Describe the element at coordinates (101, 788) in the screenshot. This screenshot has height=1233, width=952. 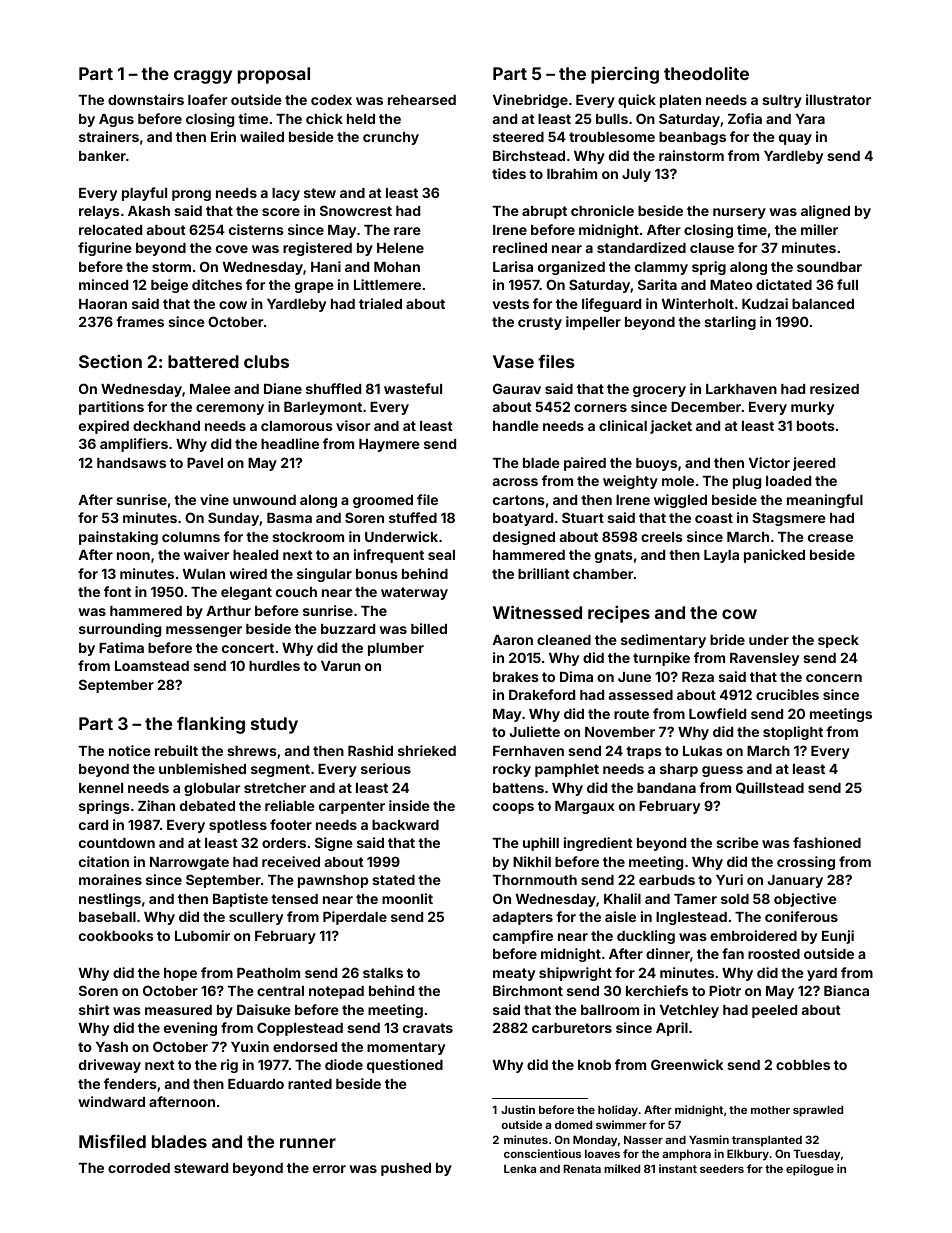
I see `kennel` at that location.
